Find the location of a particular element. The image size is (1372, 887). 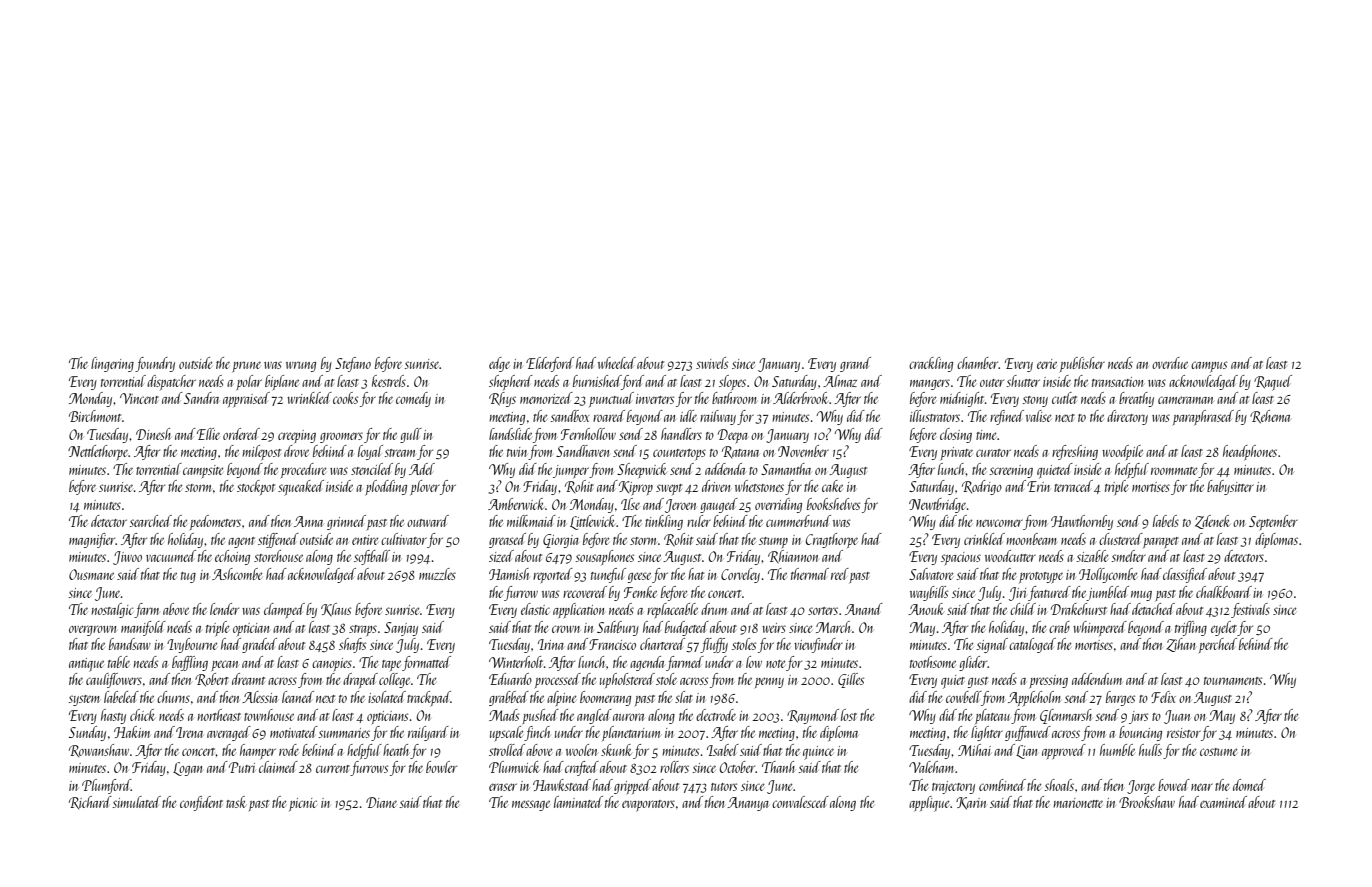

milepost is located at coordinates (261, 452).
